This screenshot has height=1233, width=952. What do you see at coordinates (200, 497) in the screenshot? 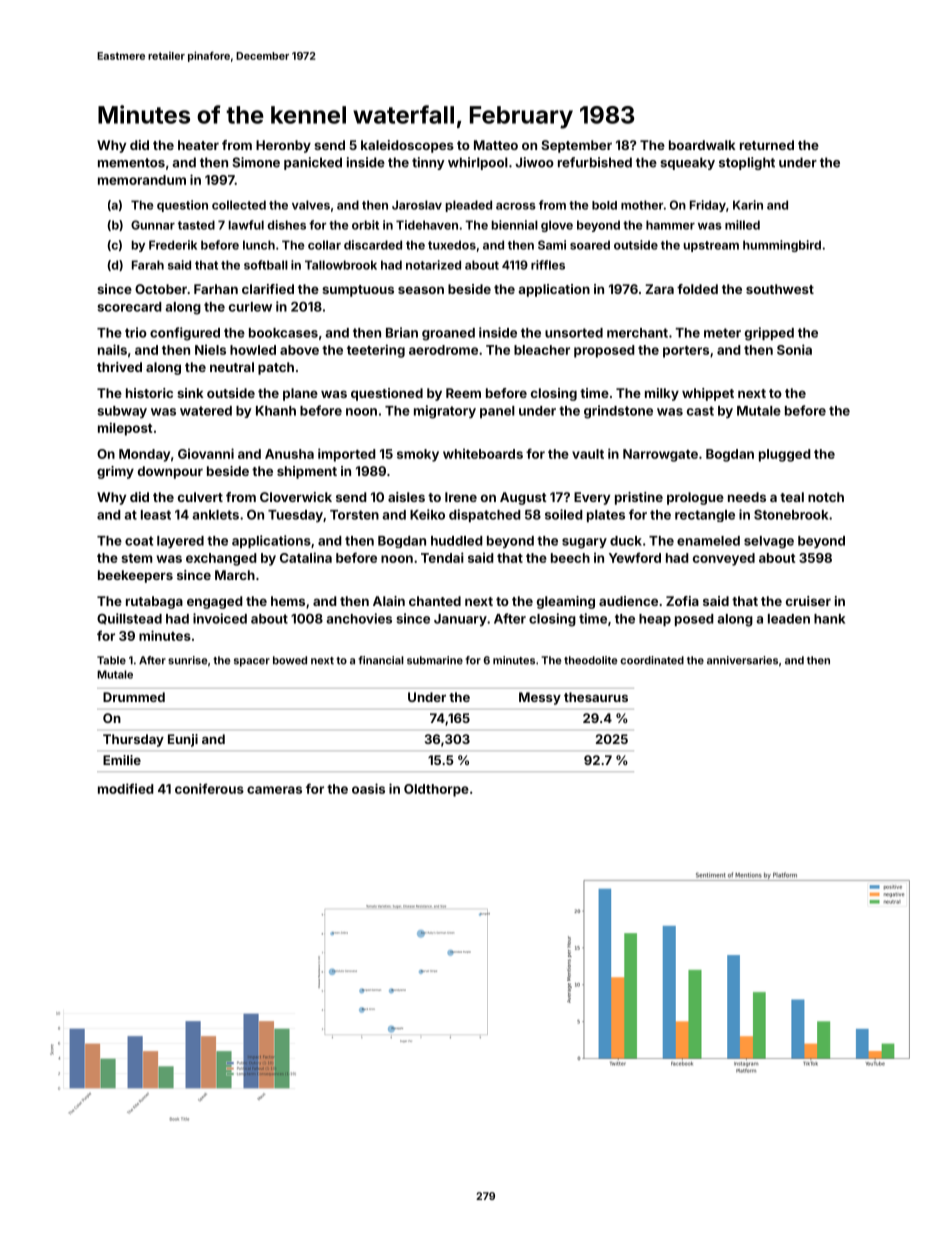
I see `culvert` at bounding box center [200, 497].
